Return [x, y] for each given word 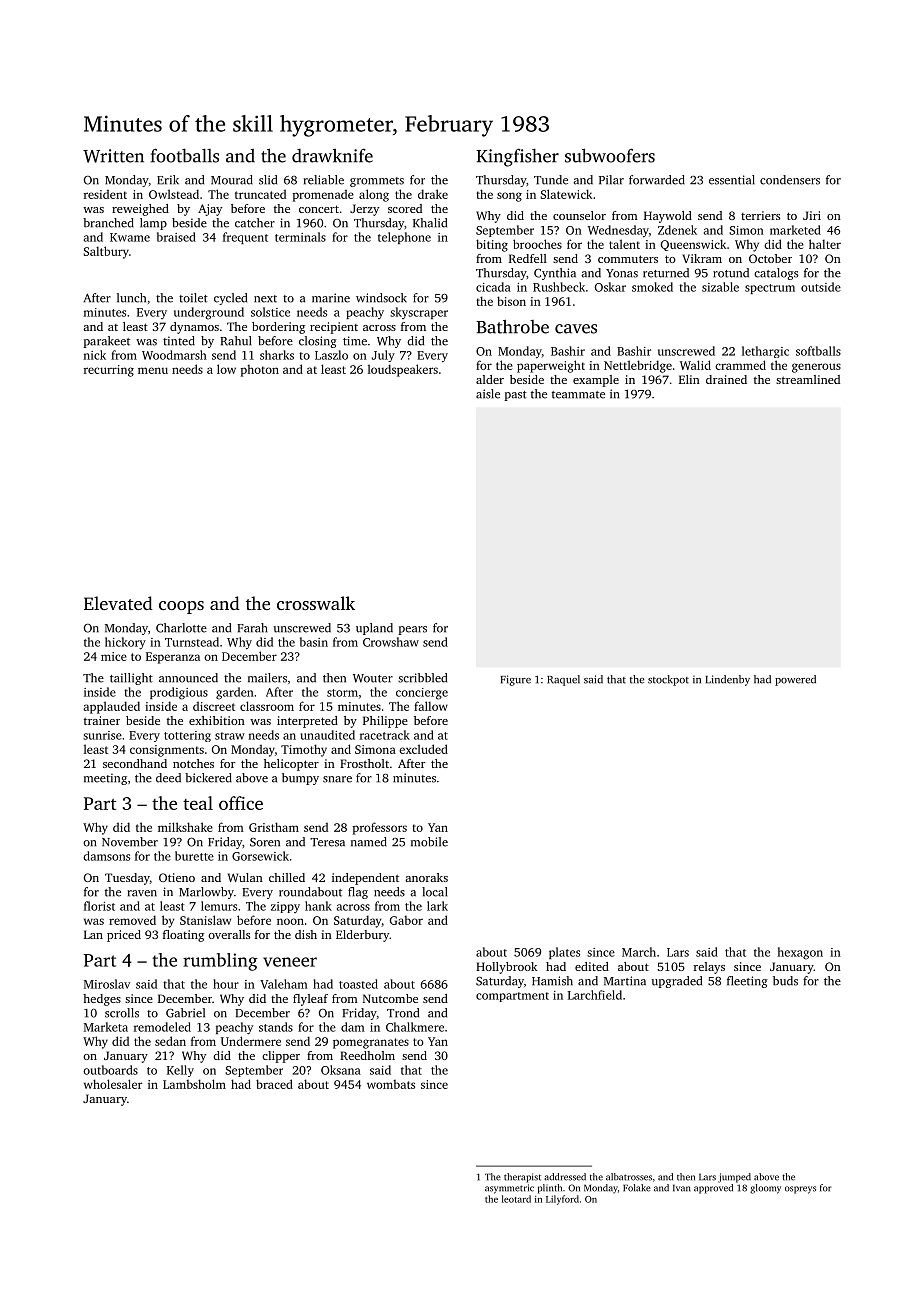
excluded [423, 749]
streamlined [808, 379]
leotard [516, 1199]
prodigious [179, 693]
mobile [429, 842]
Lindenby [728, 680]
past [516, 396]
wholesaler [113, 1084]
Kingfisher [517, 158]
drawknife [332, 155]
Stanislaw [205, 920]
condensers [790, 180]
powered [795, 680]
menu [153, 370]
